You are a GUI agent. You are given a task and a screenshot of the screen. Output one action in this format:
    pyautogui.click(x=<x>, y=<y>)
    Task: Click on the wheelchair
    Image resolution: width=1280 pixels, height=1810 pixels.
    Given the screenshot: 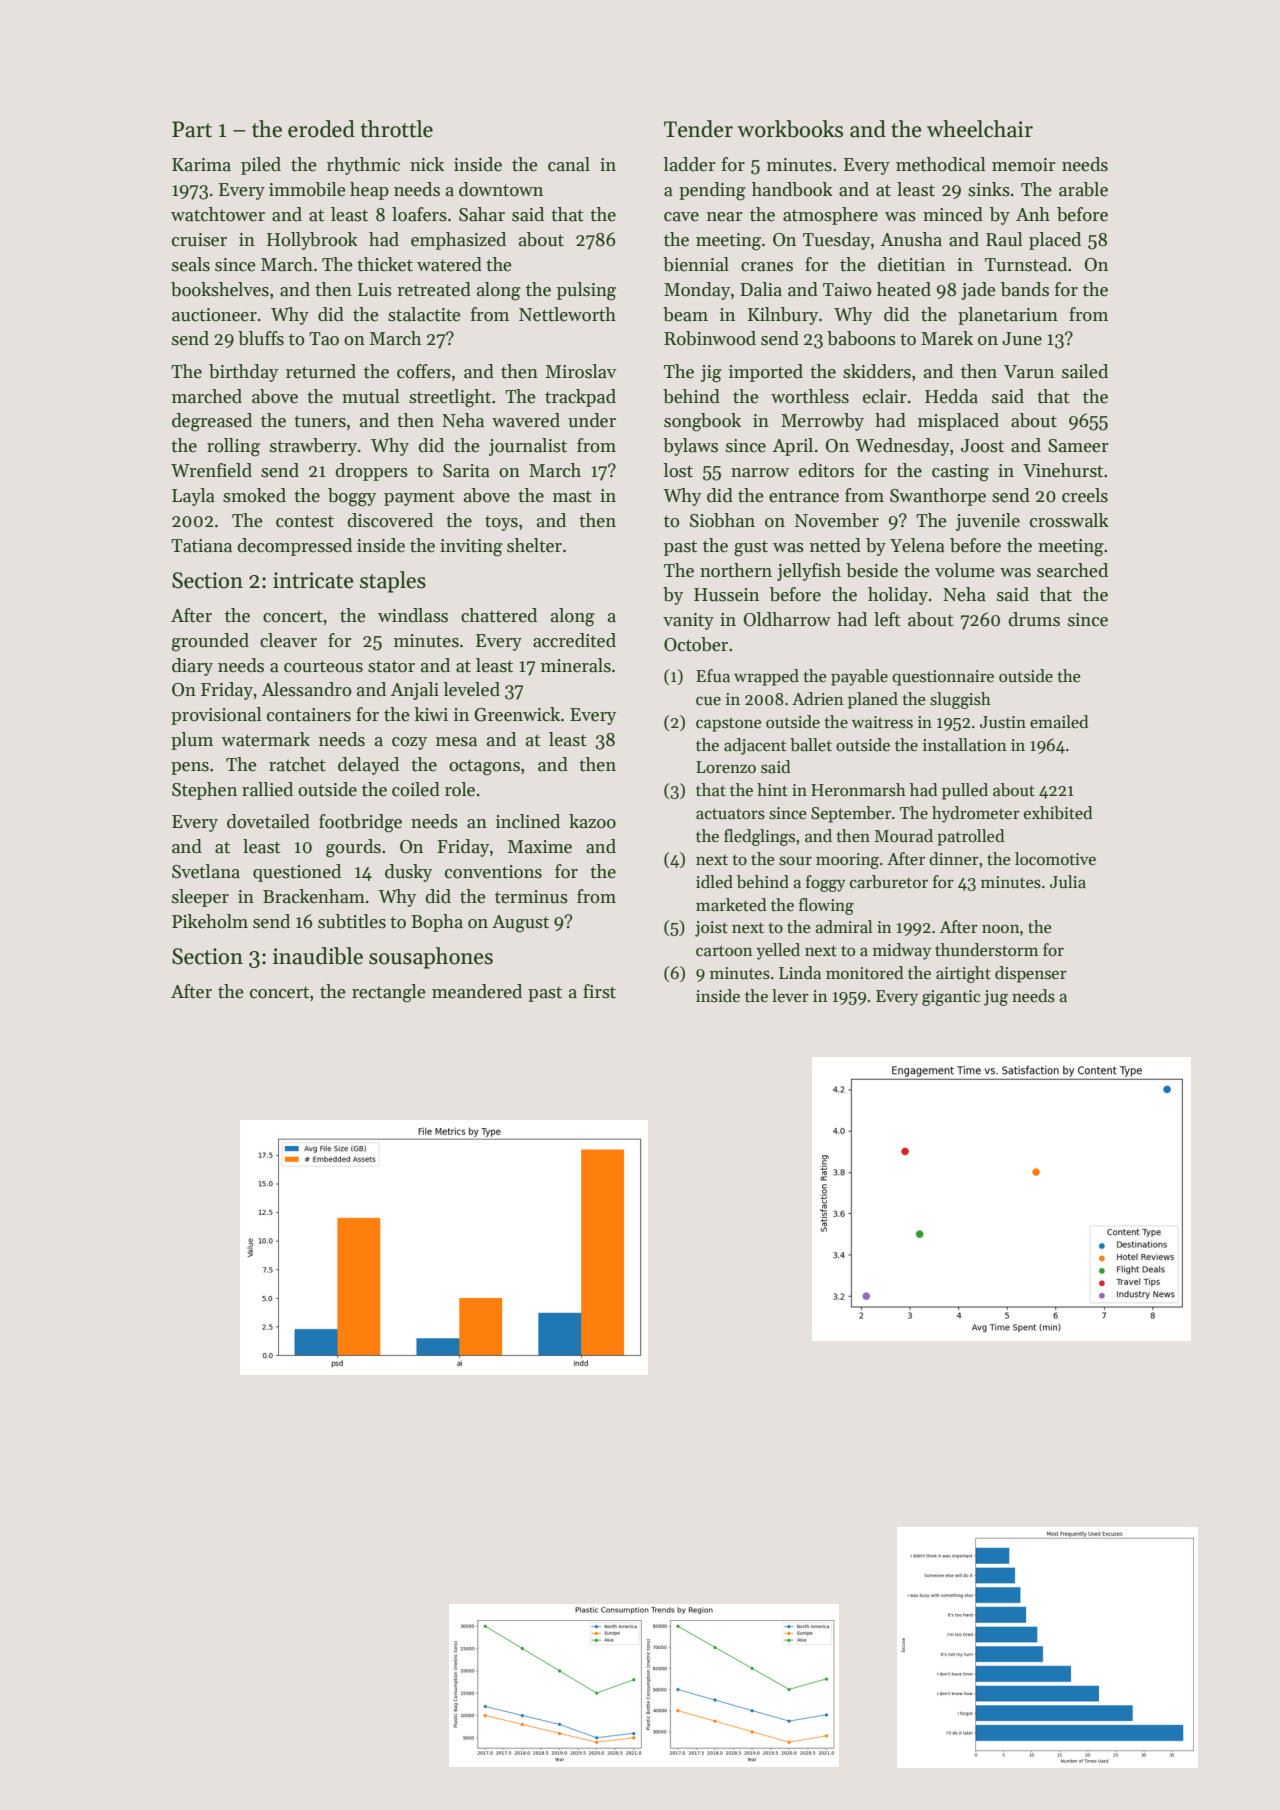 What is the action you would take?
    pyautogui.click(x=980, y=129)
